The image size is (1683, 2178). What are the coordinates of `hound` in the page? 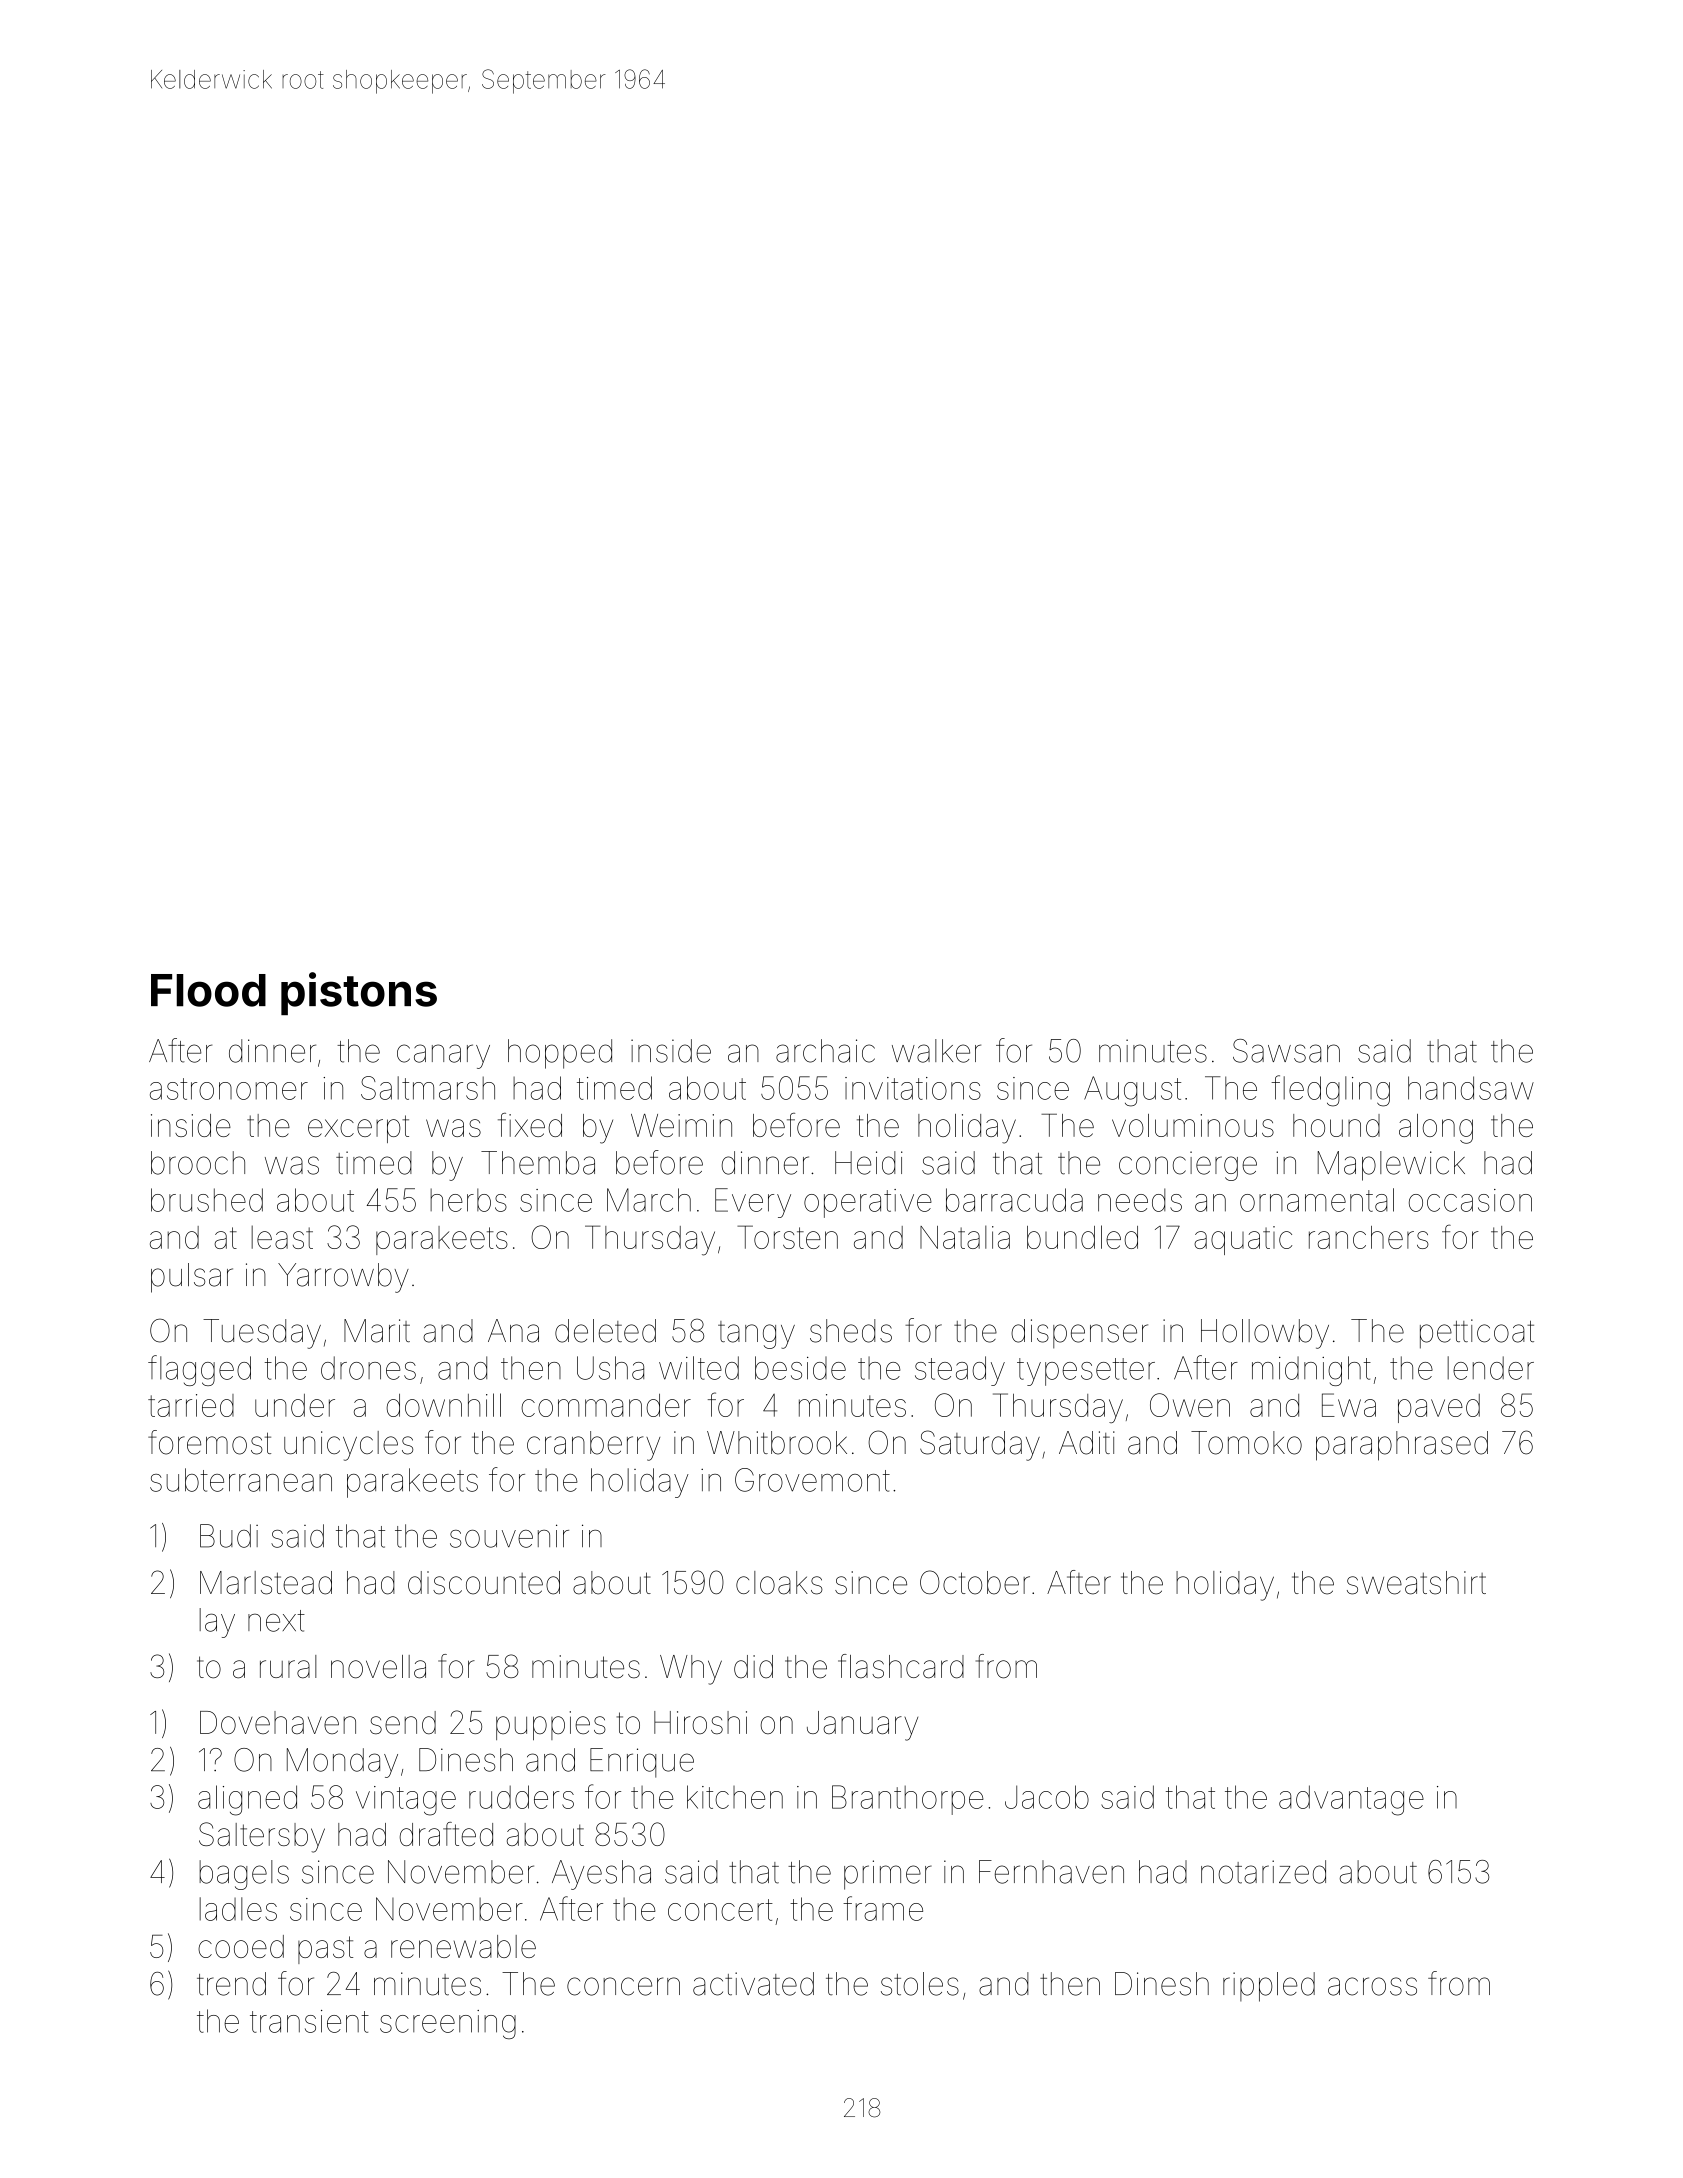 It's located at (1336, 1125).
